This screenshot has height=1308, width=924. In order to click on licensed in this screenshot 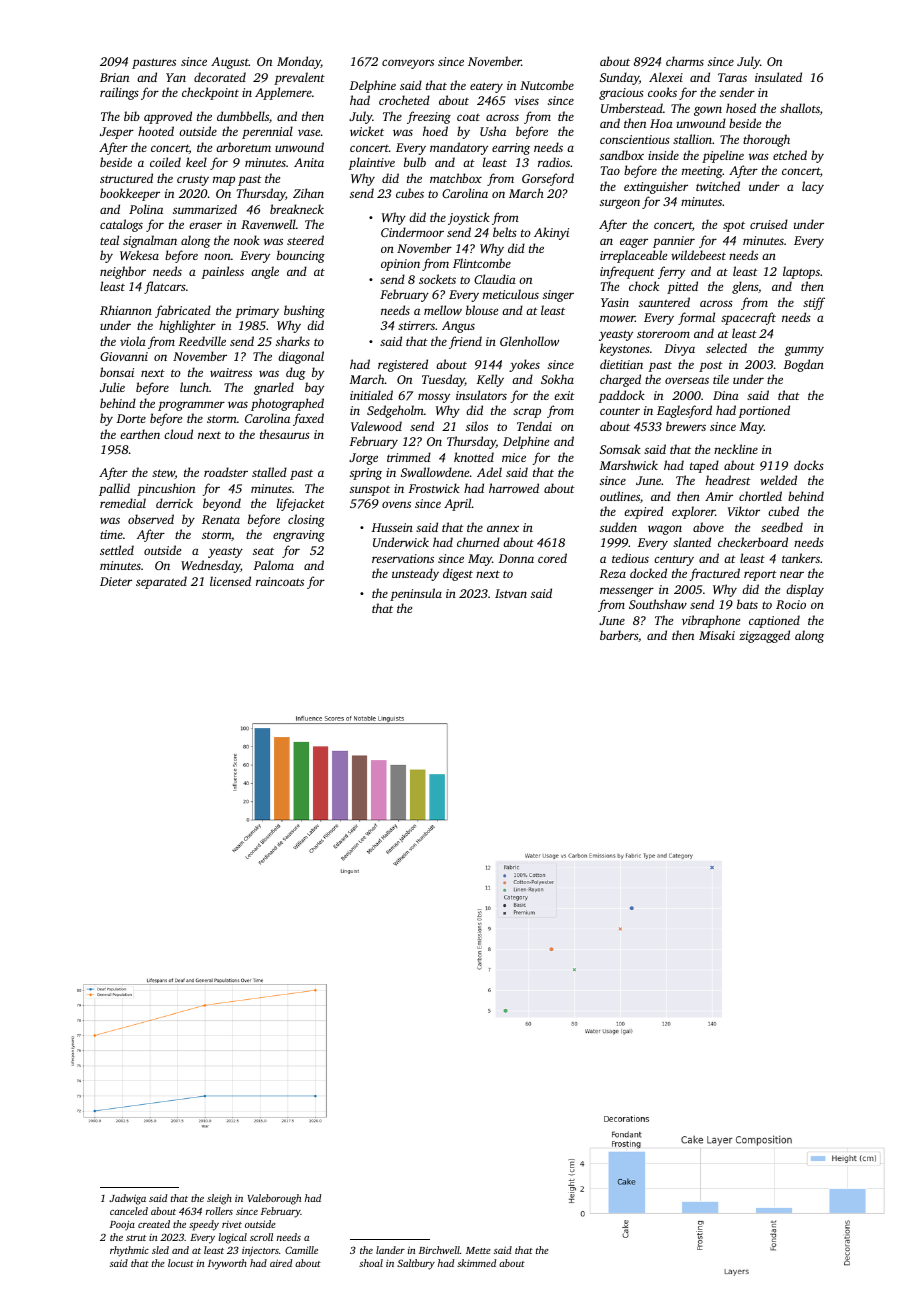, I will do `click(230, 581)`.
